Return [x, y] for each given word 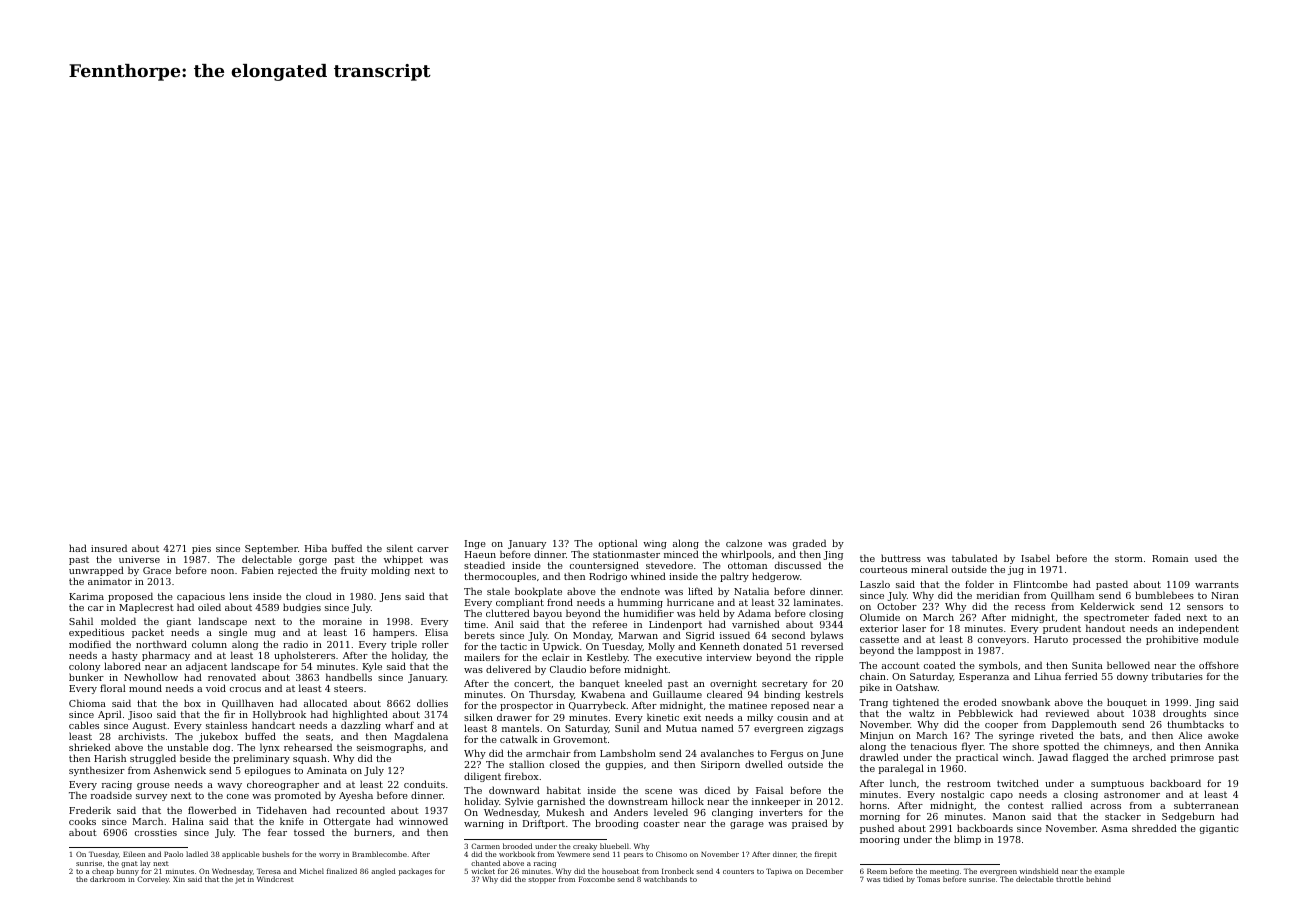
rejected [297, 571]
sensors [1205, 607]
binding [782, 695]
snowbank [1026, 702]
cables [84, 725]
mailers [482, 657]
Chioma [87, 703]
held [709, 613]
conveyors [1002, 641]
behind [1098, 879]
